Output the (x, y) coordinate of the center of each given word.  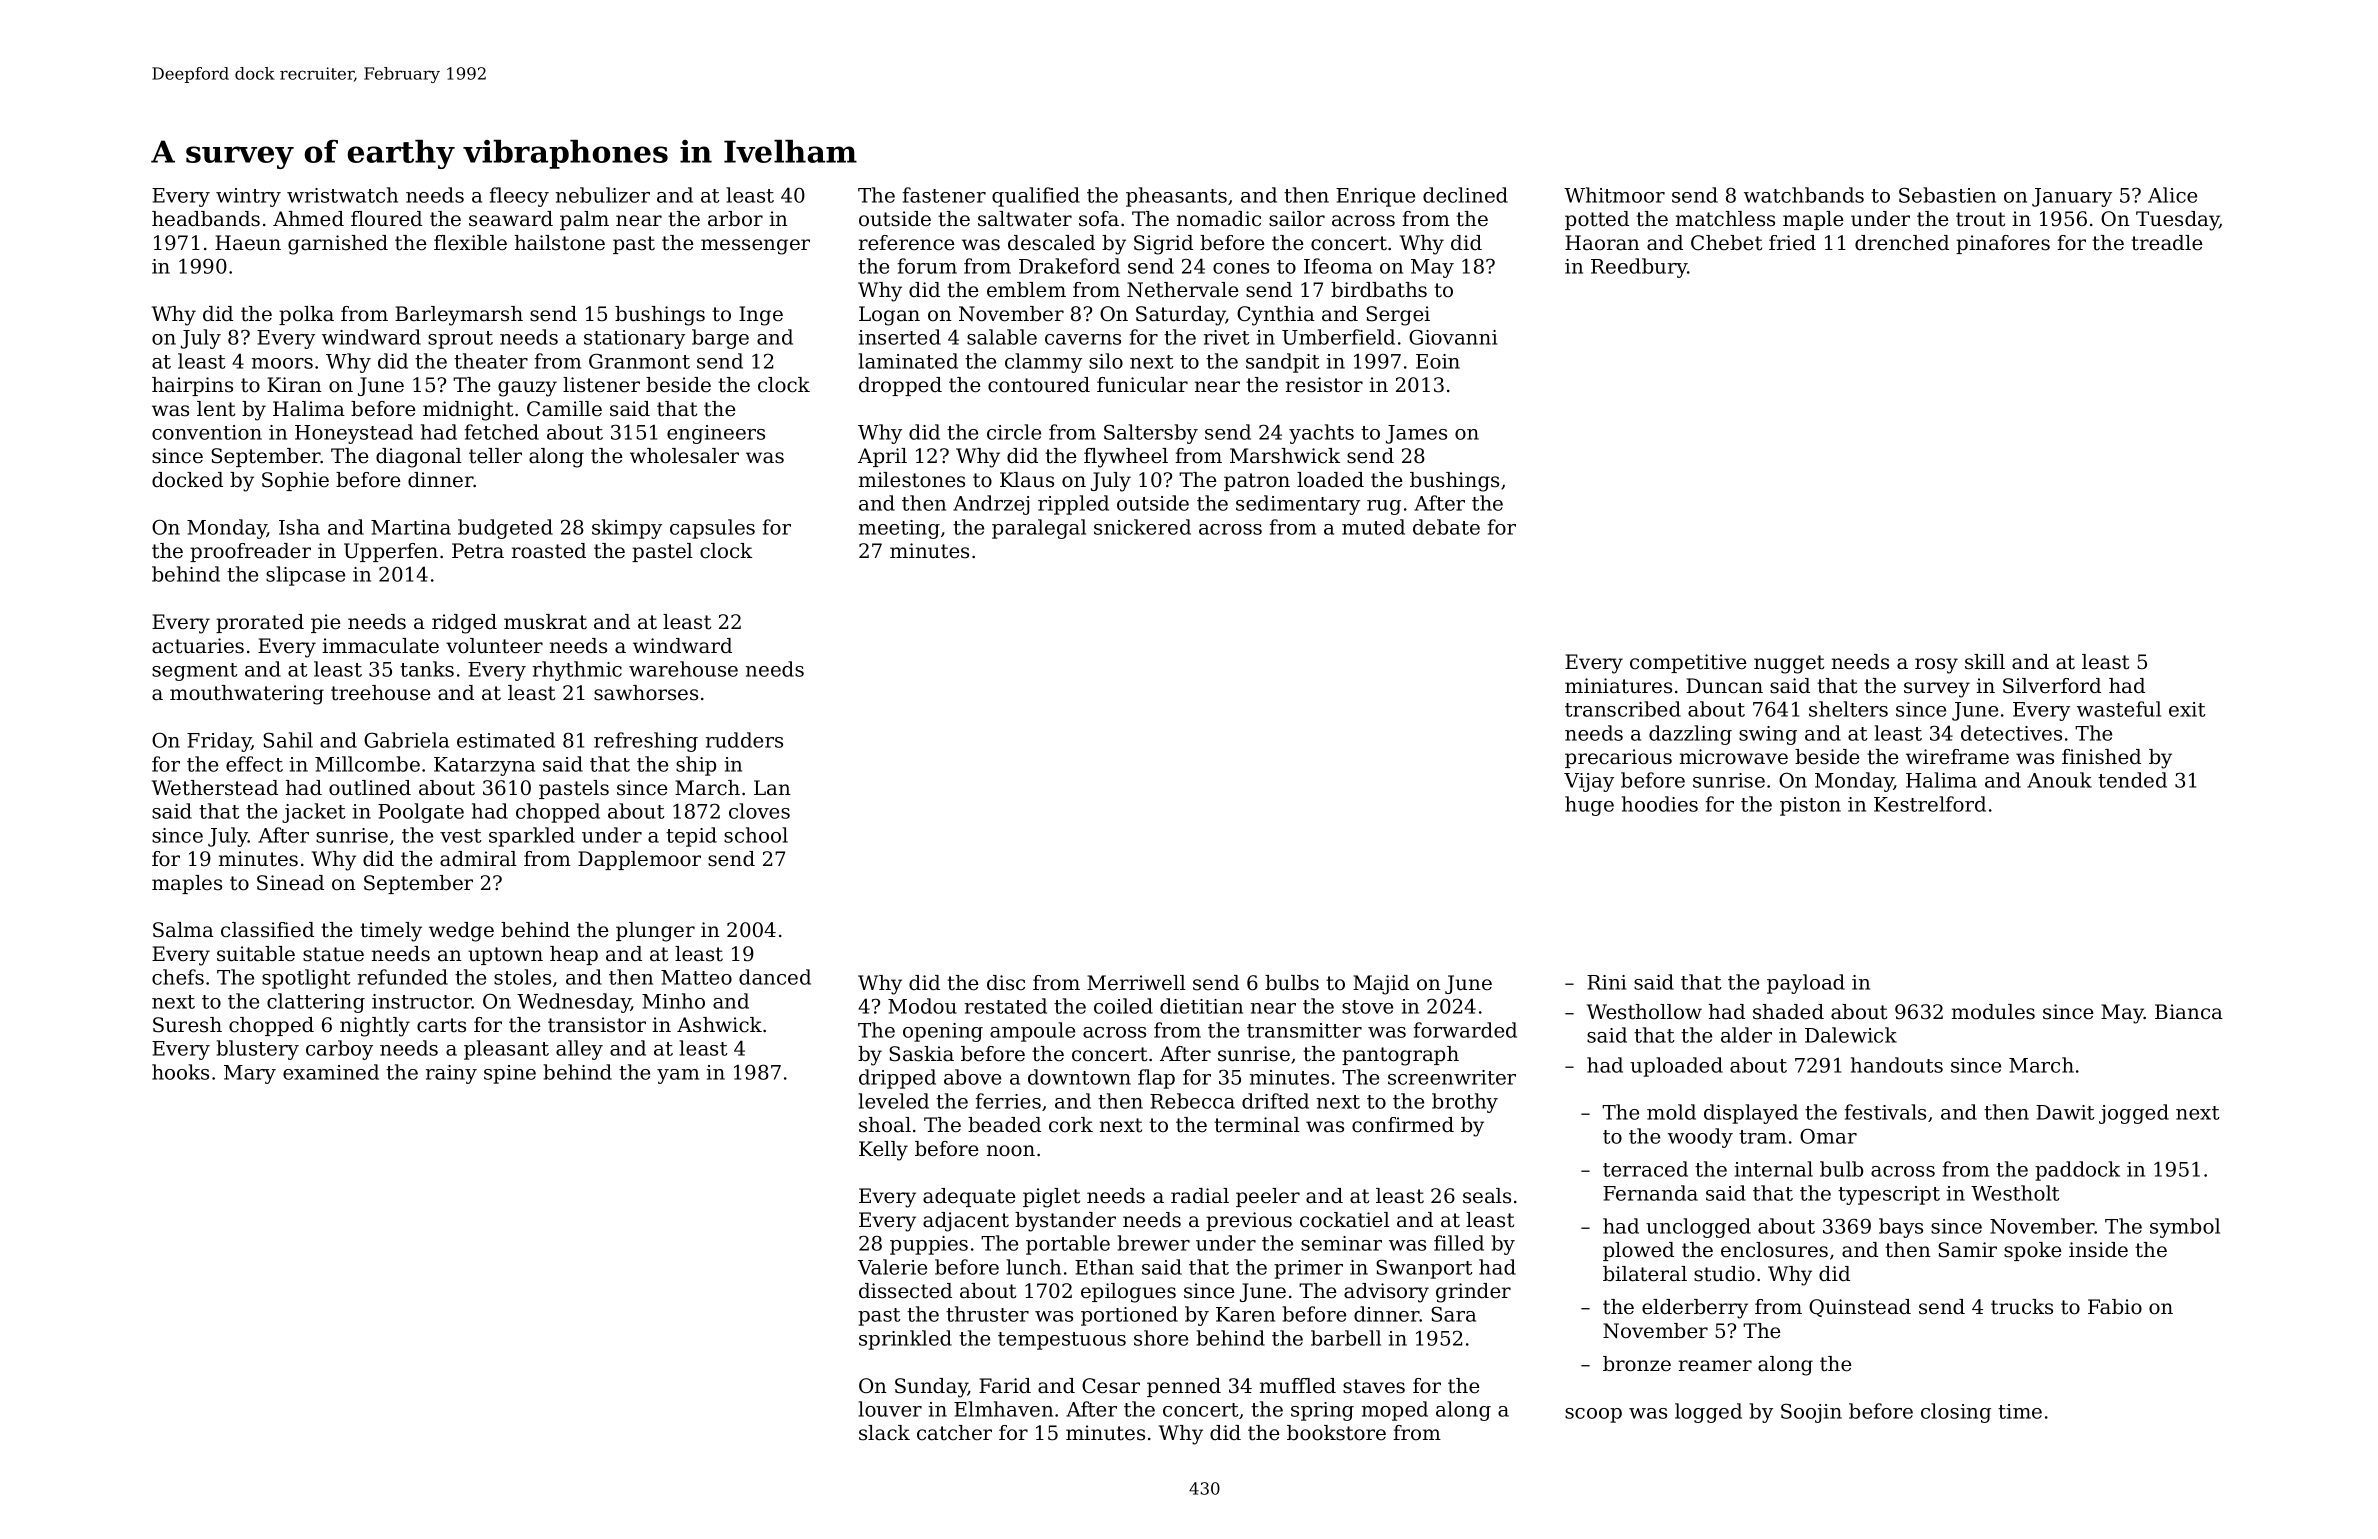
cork (1071, 1124)
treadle (2167, 243)
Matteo (696, 977)
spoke (2033, 1251)
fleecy (519, 197)
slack (884, 1433)
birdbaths (1379, 290)
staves (1374, 1386)
